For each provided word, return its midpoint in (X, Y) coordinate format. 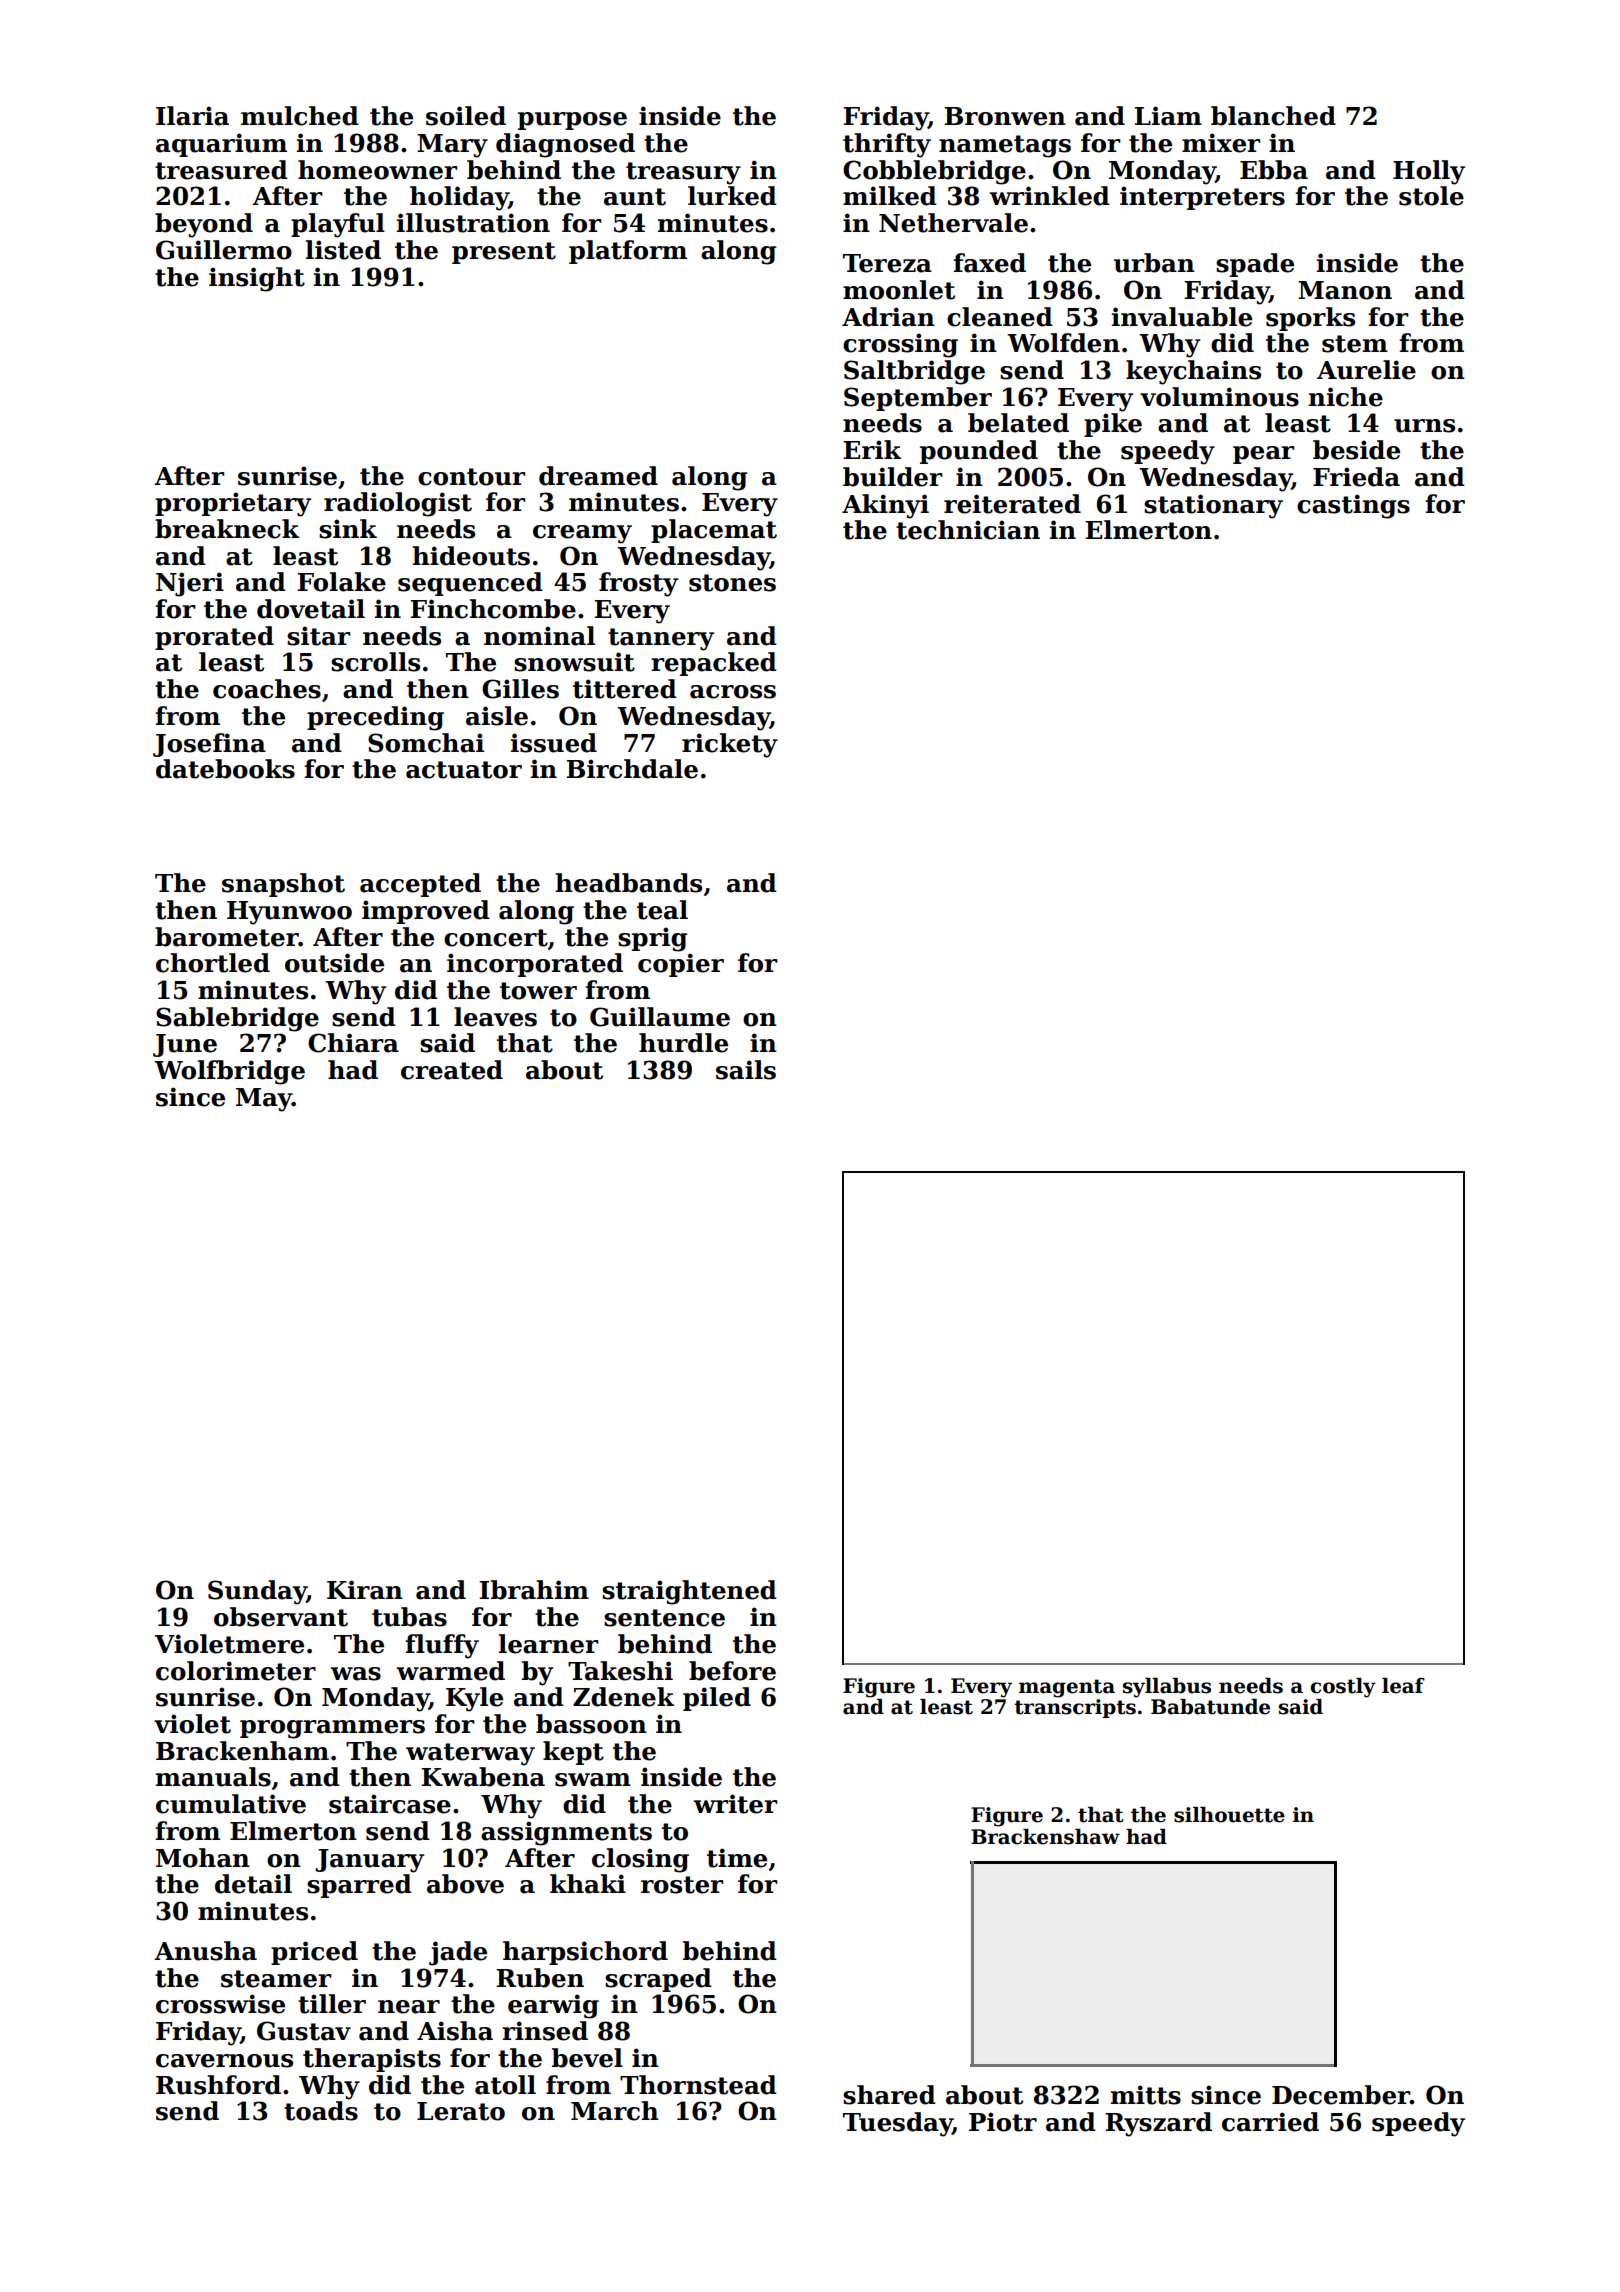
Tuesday (898, 2124)
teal (662, 910)
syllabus (1167, 1688)
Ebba (1274, 170)
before (732, 1671)
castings (1353, 506)
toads (321, 2111)
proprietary (233, 504)
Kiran (365, 1590)
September (918, 399)
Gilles (520, 689)
